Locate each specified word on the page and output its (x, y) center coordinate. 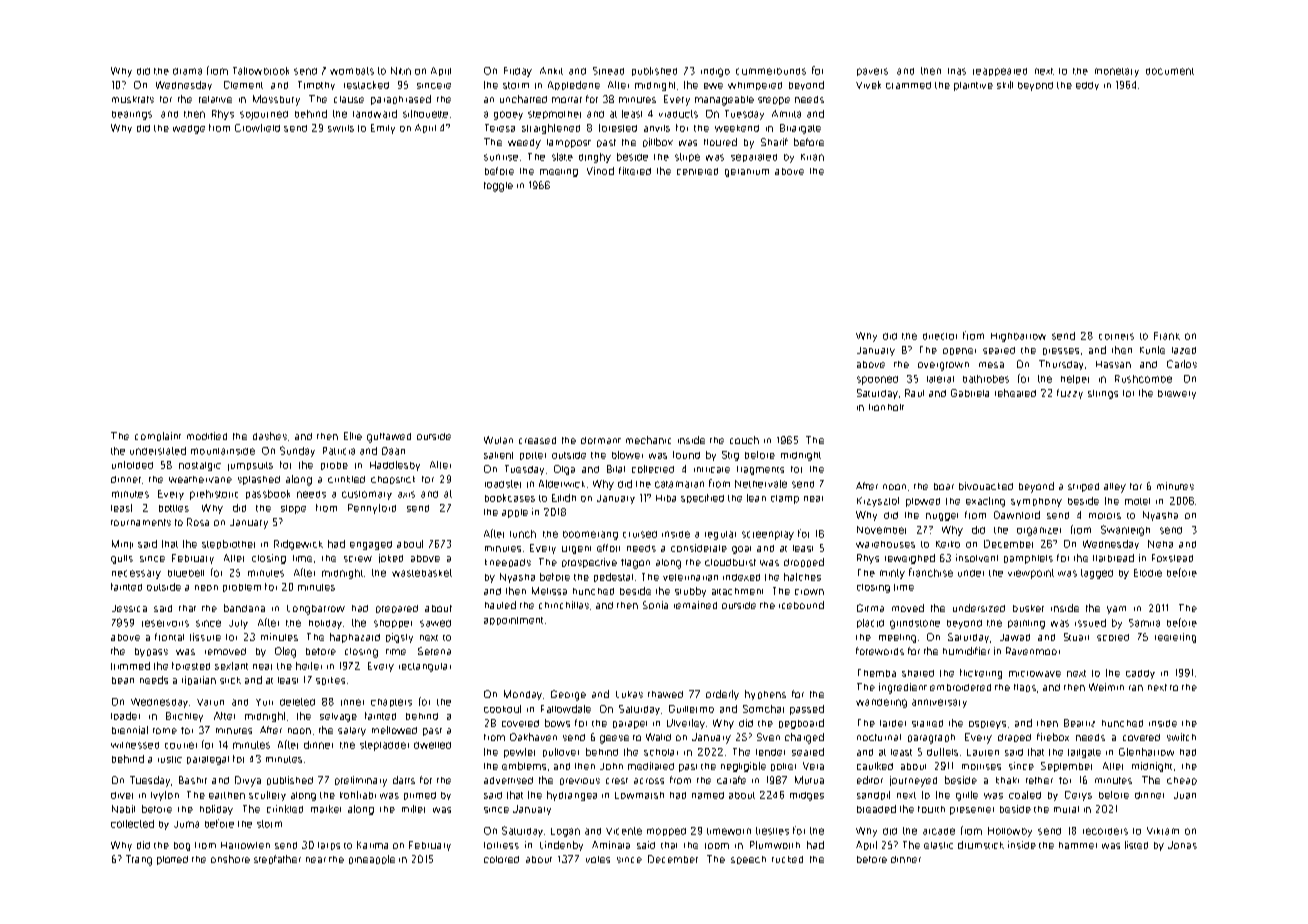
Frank (1167, 336)
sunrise (501, 157)
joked (391, 558)
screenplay (768, 535)
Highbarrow (1018, 337)
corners (1116, 336)
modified (207, 436)
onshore (230, 859)
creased (537, 440)
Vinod (600, 171)
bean (123, 680)
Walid (658, 737)
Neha (1160, 544)
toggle (498, 187)
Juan (1185, 795)
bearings (132, 115)
